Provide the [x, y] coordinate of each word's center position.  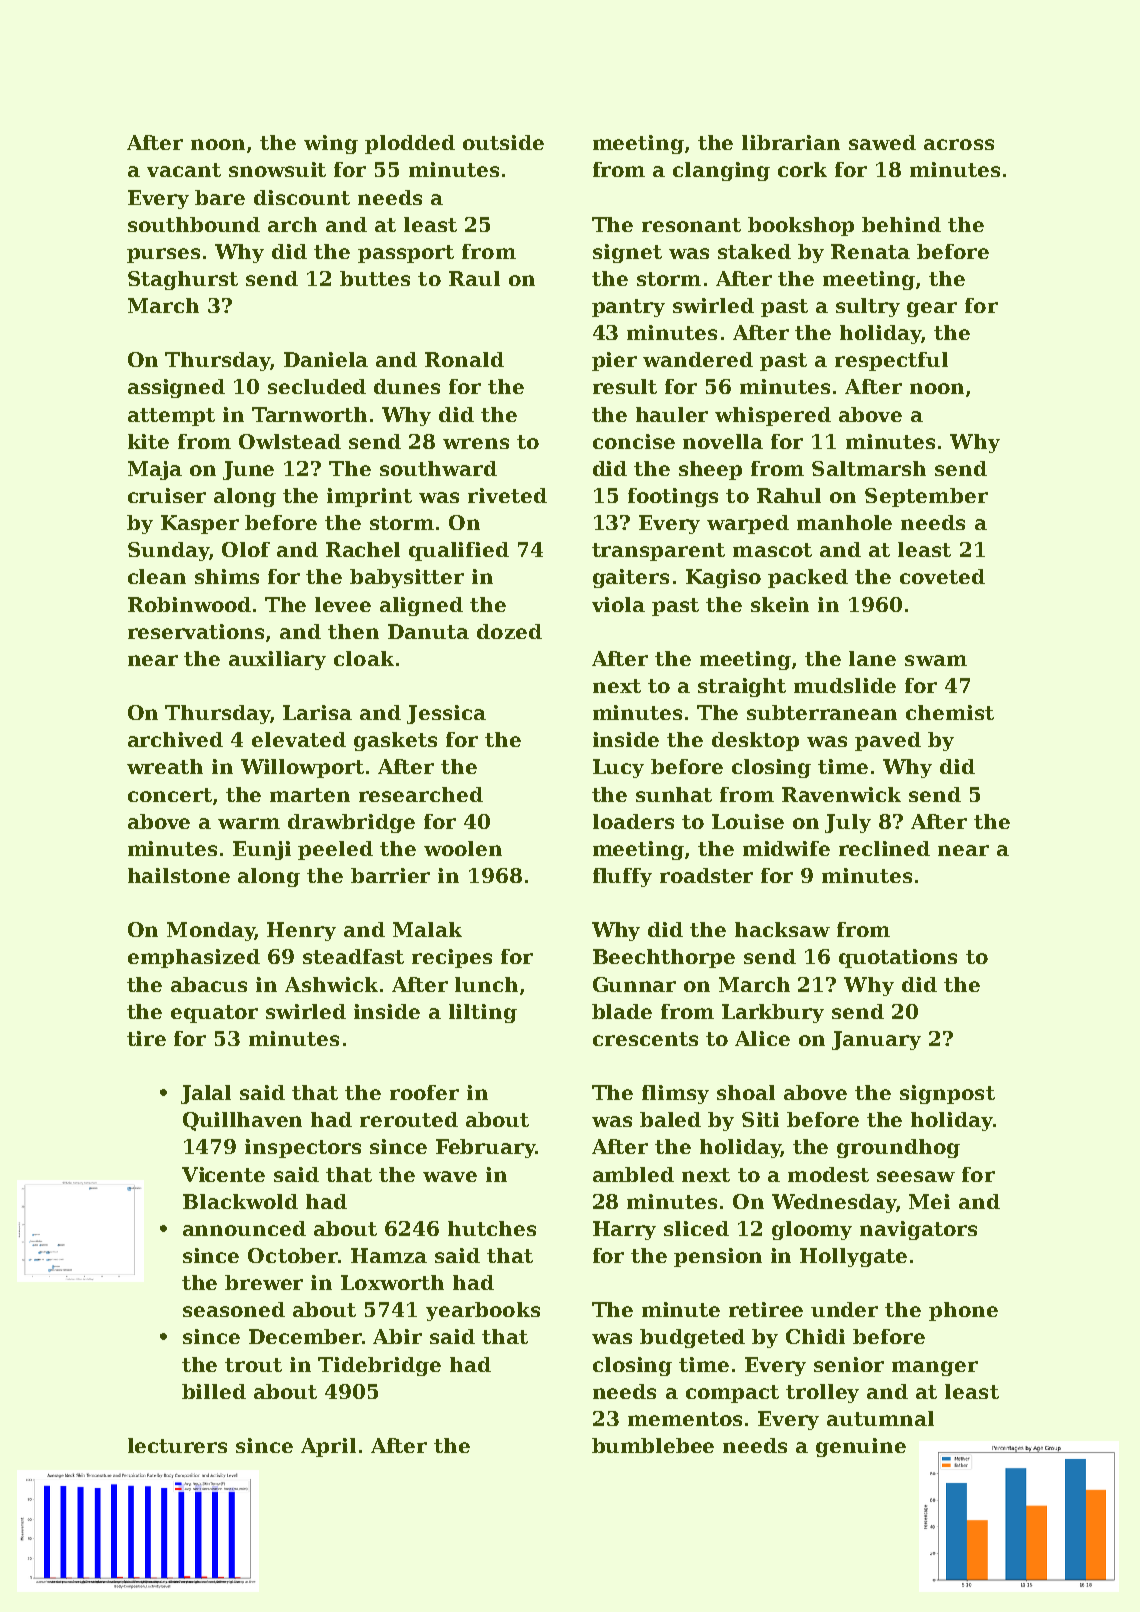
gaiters [631, 578]
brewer [264, 1282]
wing [331, 144]
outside [503, 142]
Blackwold [240, 1201]
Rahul [789, 495]
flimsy [675, 1094]
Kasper [200, 524]
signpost [947, 1094]
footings [673, 497]
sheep [710, 470]
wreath [165, 766]
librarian [791, 142]
